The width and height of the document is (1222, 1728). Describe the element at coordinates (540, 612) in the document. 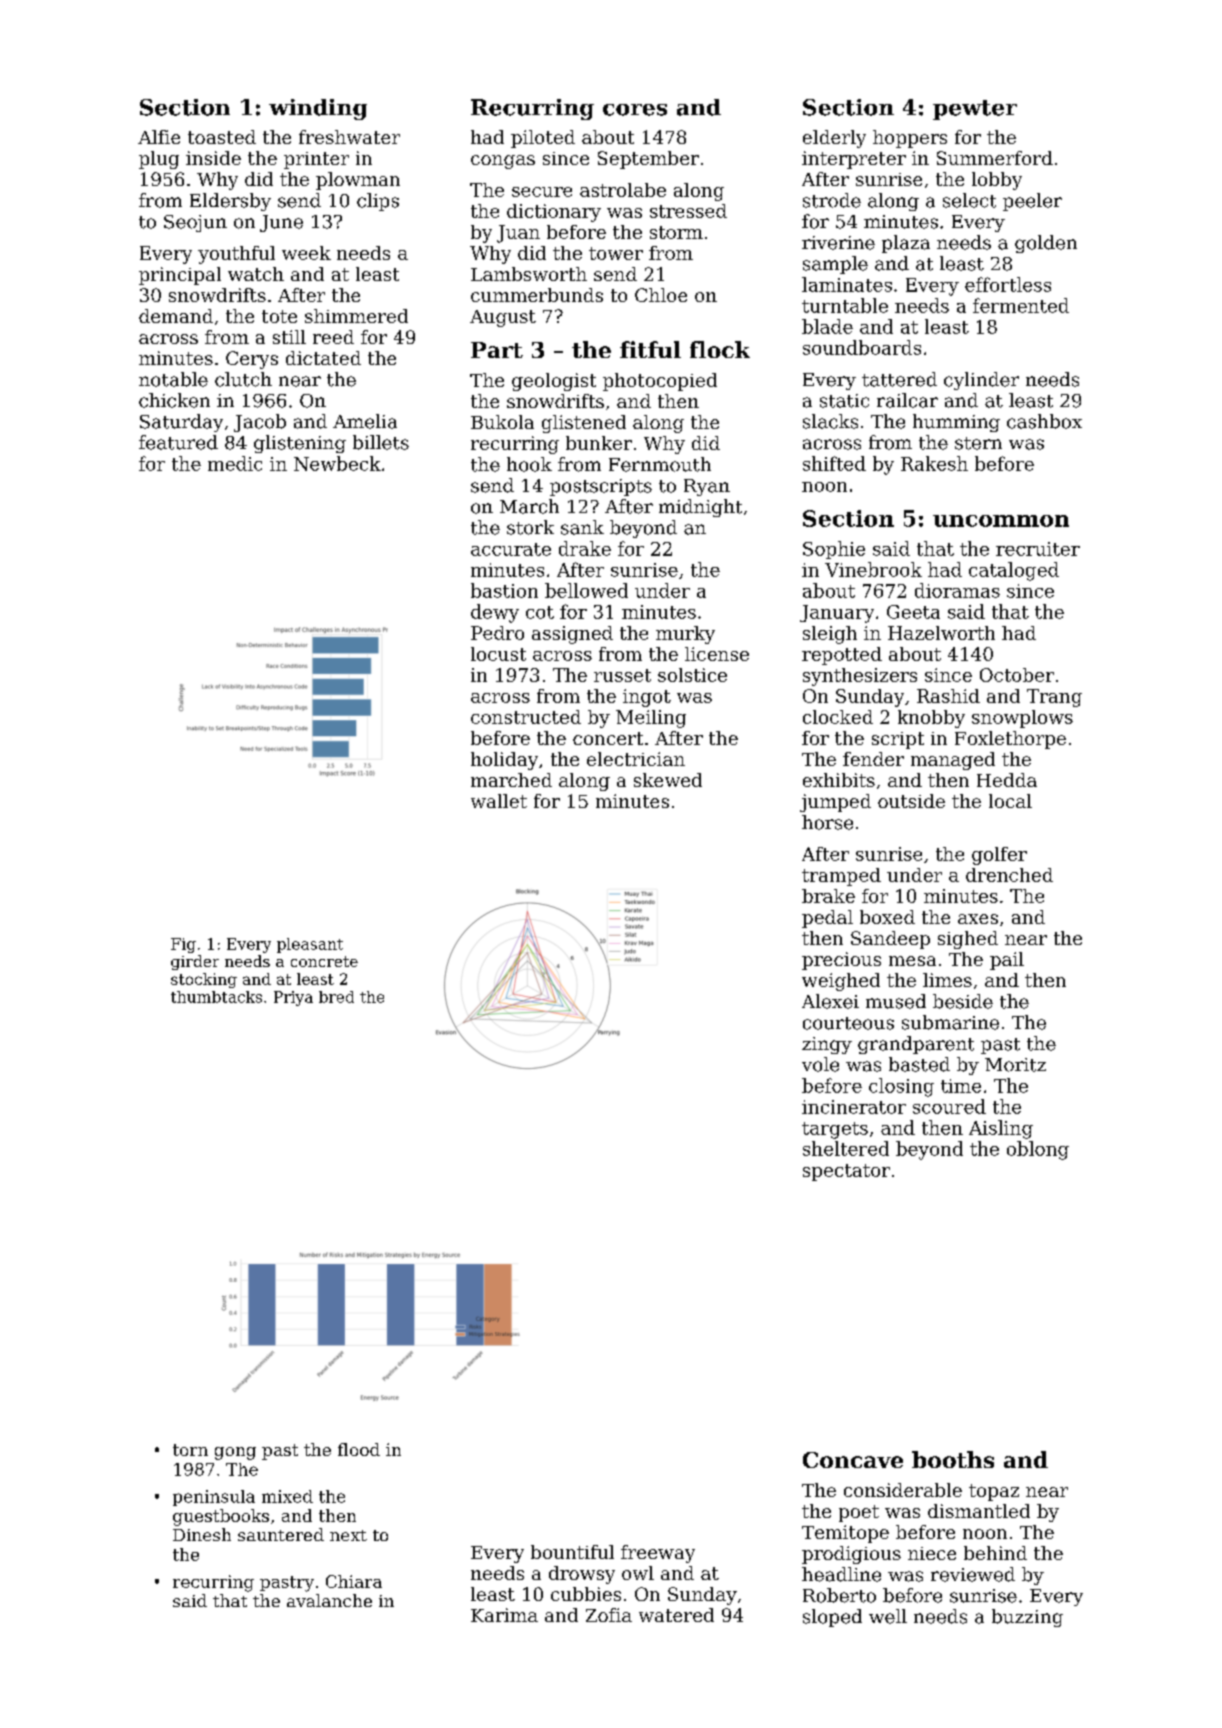

I see `cot` at that location.
